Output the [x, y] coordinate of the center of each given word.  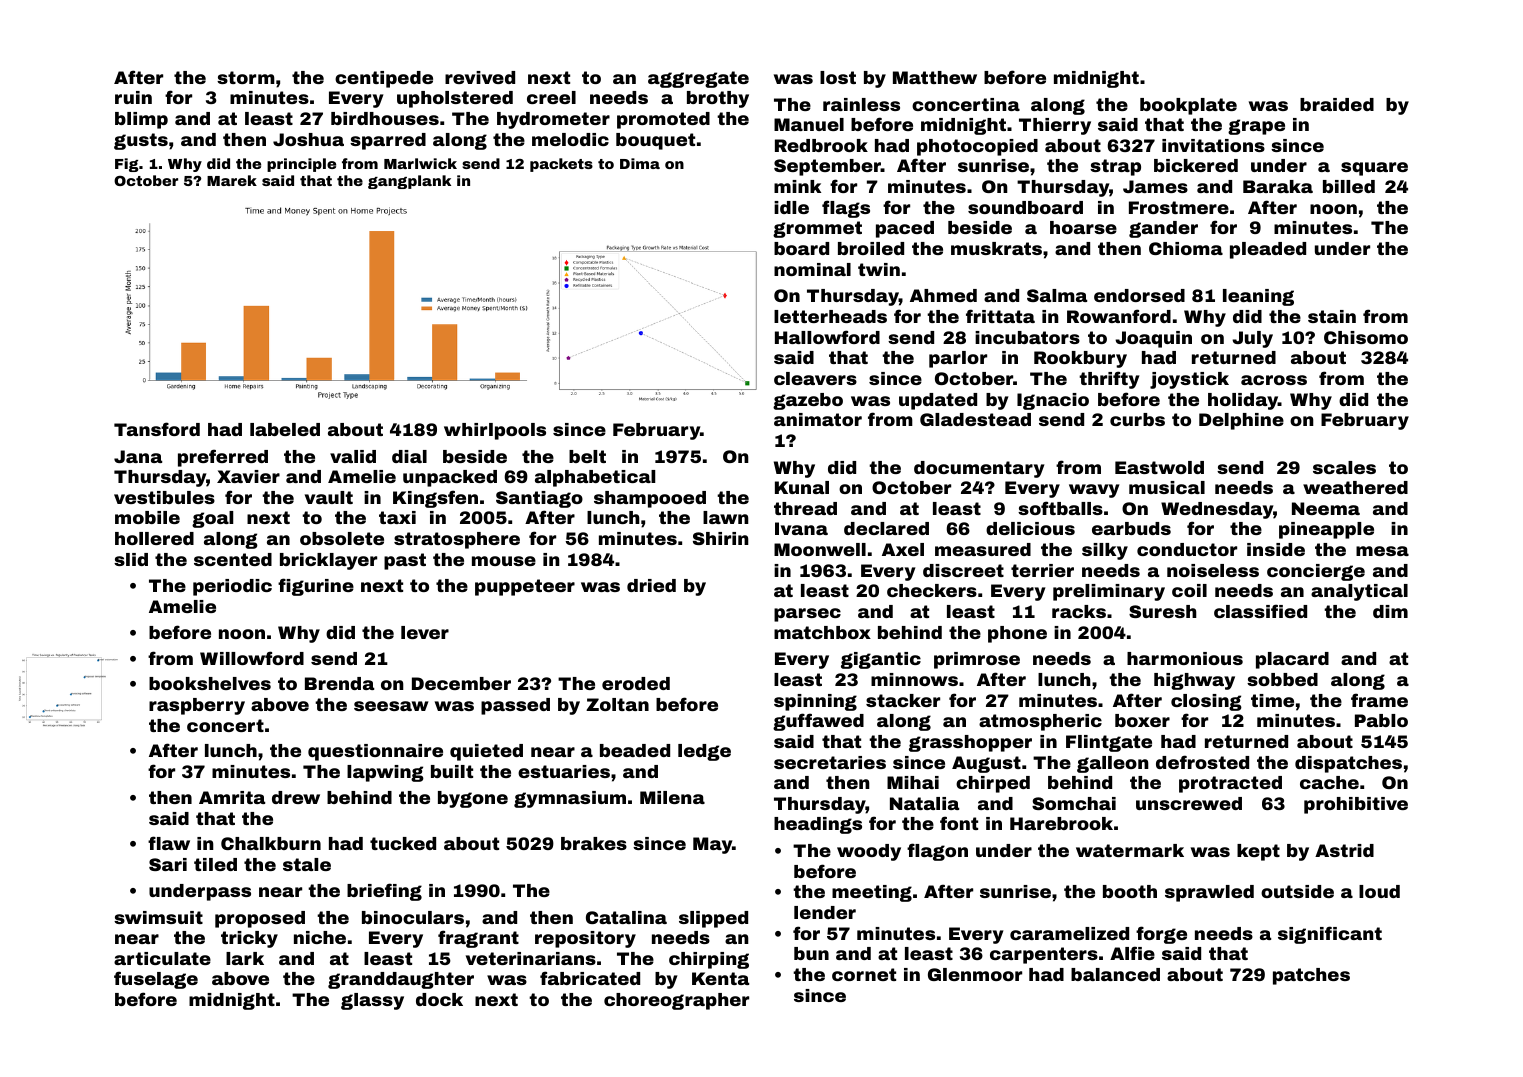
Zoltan [617, 704]
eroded [636, 683]
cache [1329, 782]
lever [425, 632]
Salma [1057, 295]
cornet [864, 974]
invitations [1213, 145]
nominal [812, 269]
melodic [570, 139]
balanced [1115, 974]
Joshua [308, 139]
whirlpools [495, 431]
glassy [372, 1001]
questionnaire [375, 752]
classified [1260, 611]
